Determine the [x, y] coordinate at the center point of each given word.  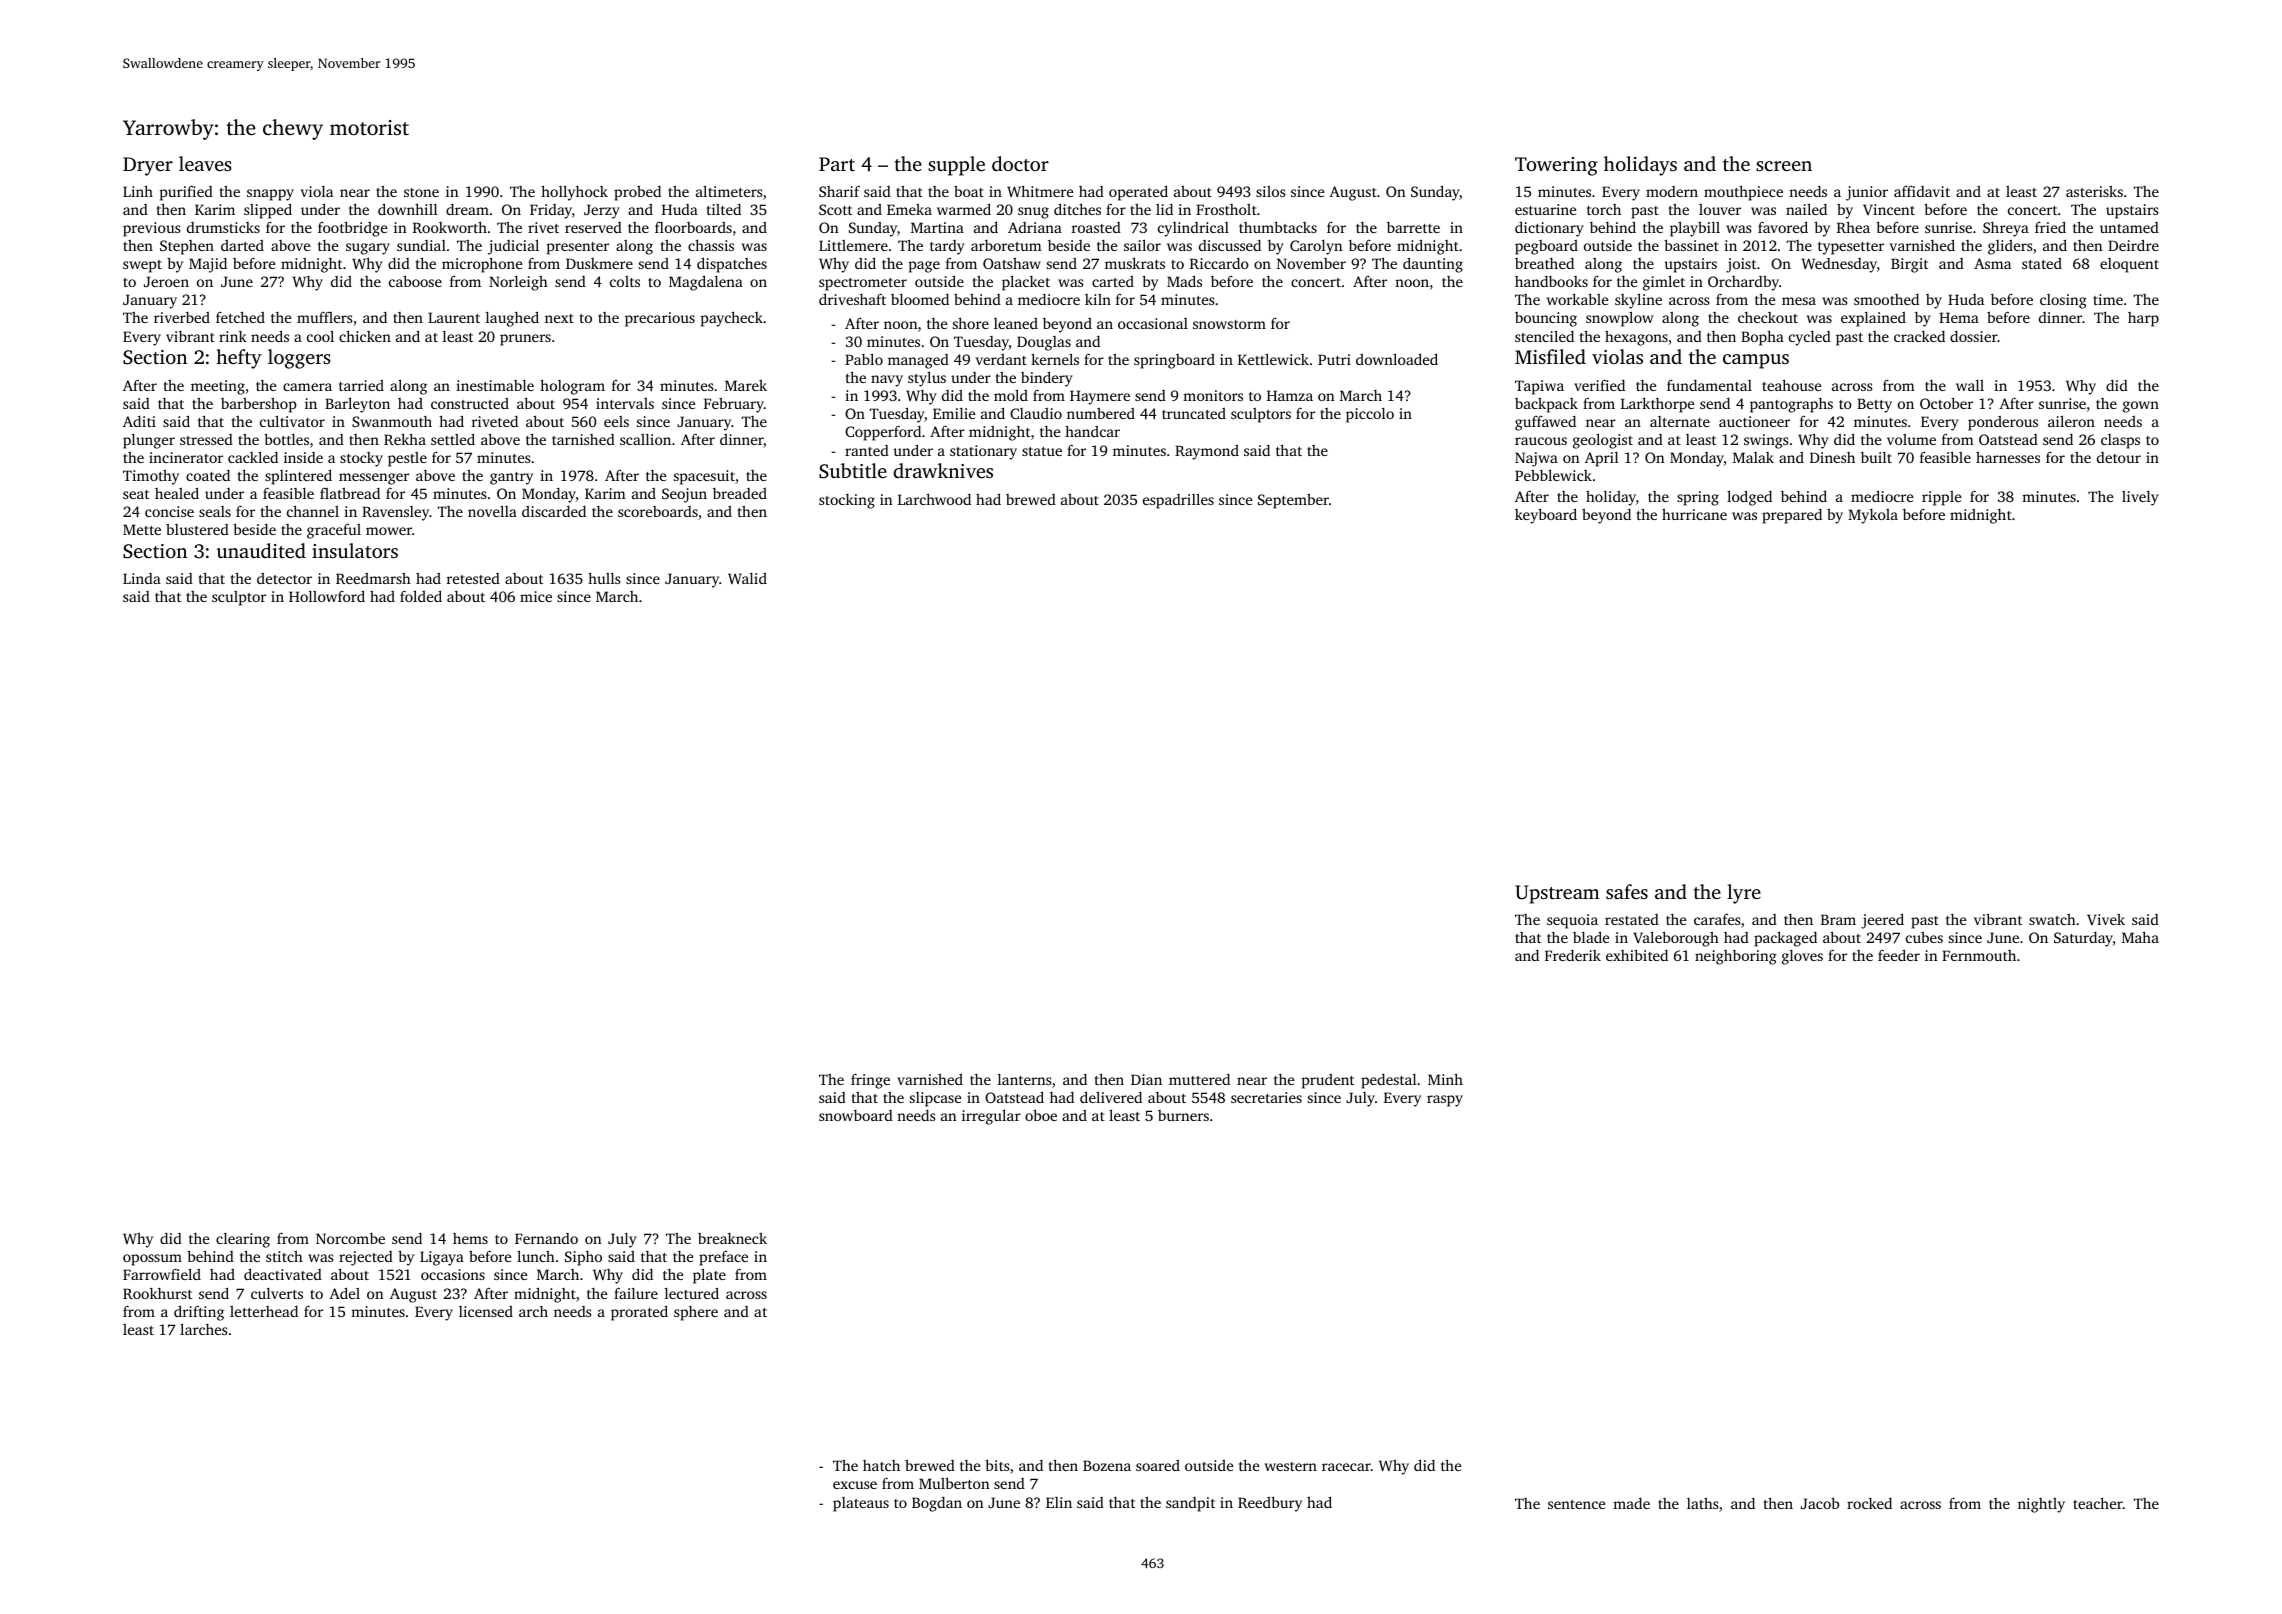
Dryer [148, 166]
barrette [1413, 227]
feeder [1899, 955]
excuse [855, 1485]
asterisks [2094, 191]
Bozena [1107, 1465]
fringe [870, 1081]
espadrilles [1178, 501]
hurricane [1694, 514]
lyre [1744, 894]
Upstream [1557, 894]
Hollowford [327, 596]
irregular [991, 1117]
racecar [1346, 1467]
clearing [243, 1240]
